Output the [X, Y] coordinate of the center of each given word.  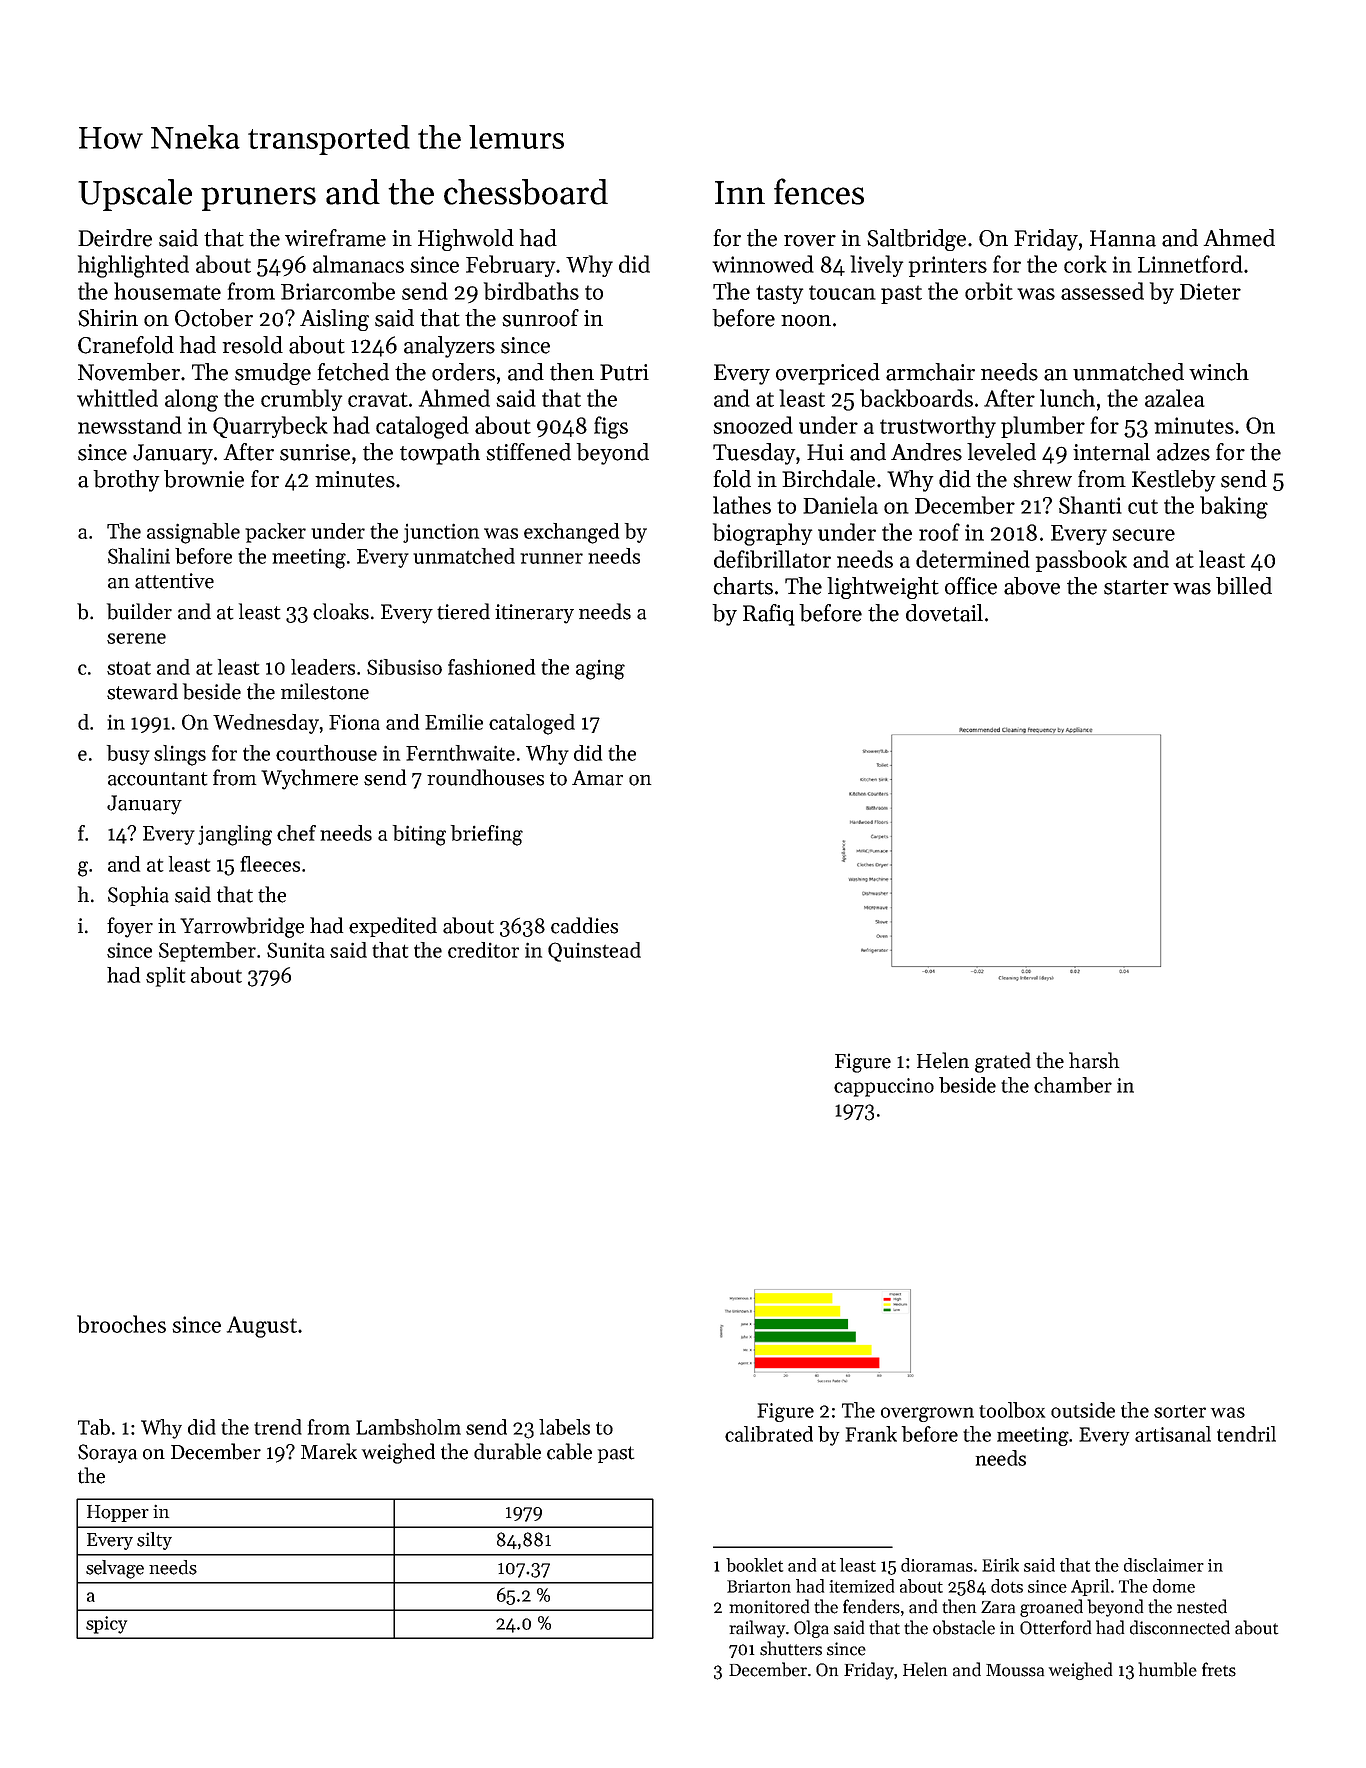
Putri [624, 372]
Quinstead [594, 952]
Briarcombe [338, 291]
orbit [989, 291]
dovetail [944, 613]
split [166, 977]
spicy [106, 1625]
